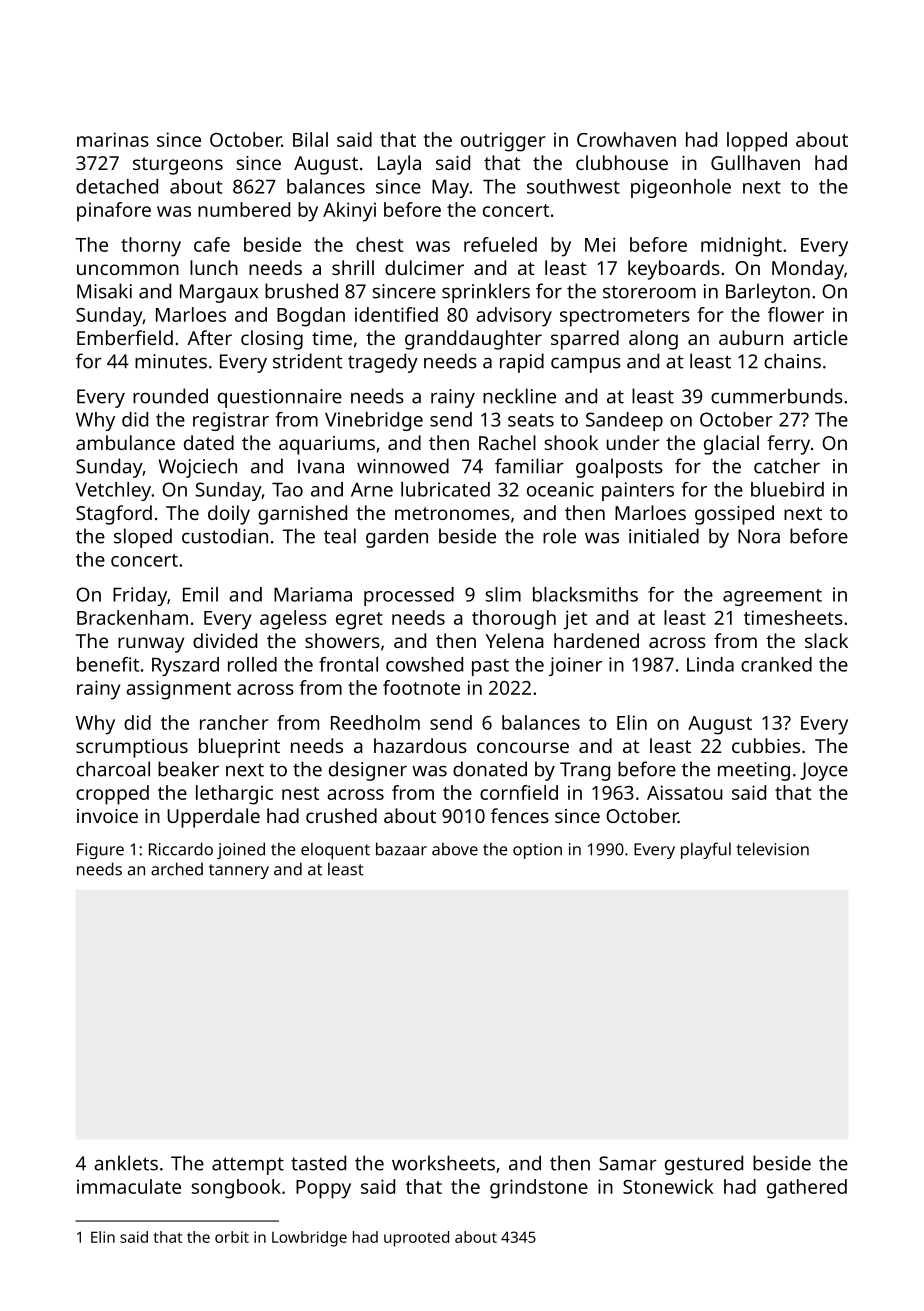 The height and width of the page is (1311, 924). I want to click on marinas, so click(113, 139).
